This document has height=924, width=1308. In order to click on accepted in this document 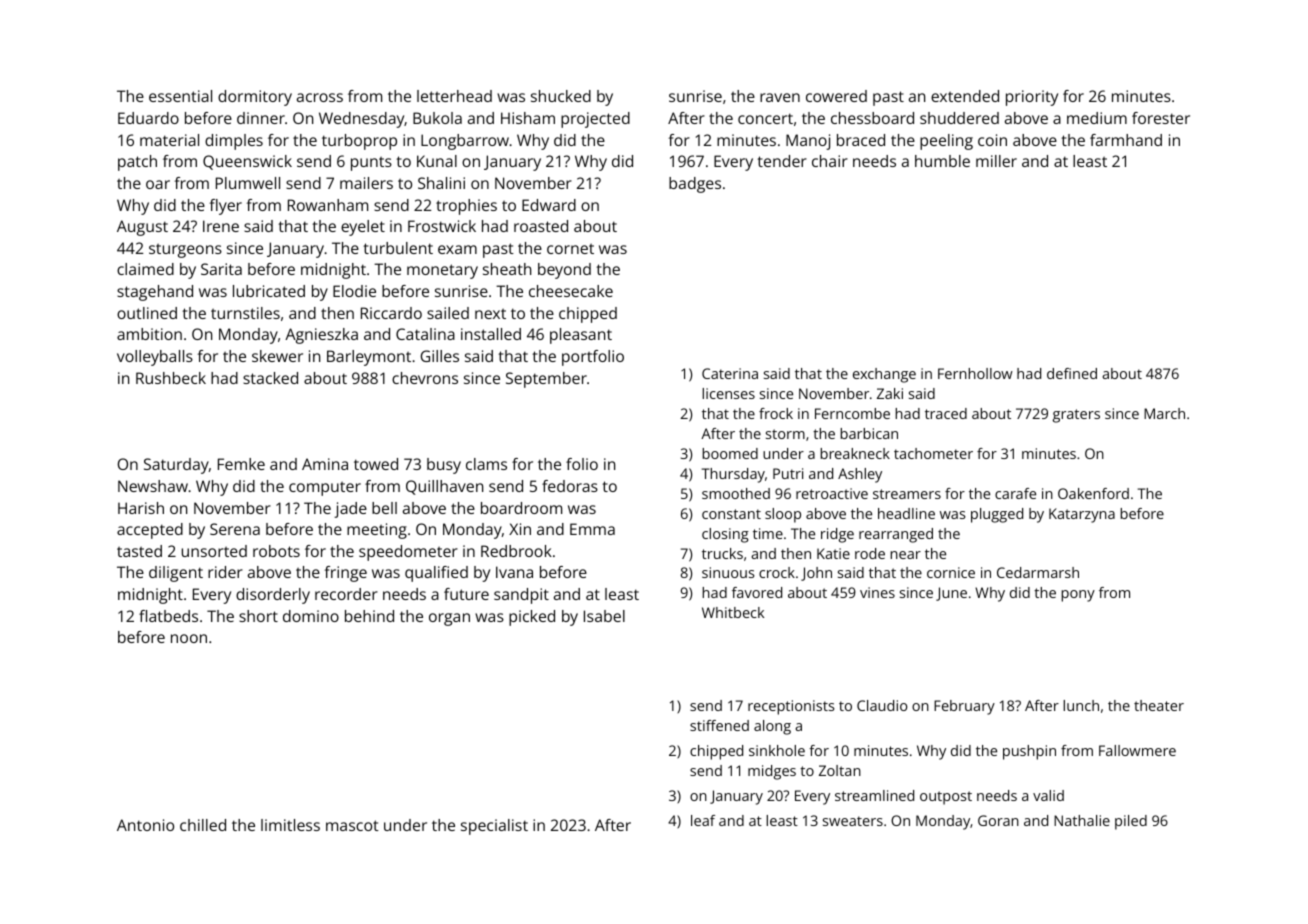, I will do `click(150, 531)`.
